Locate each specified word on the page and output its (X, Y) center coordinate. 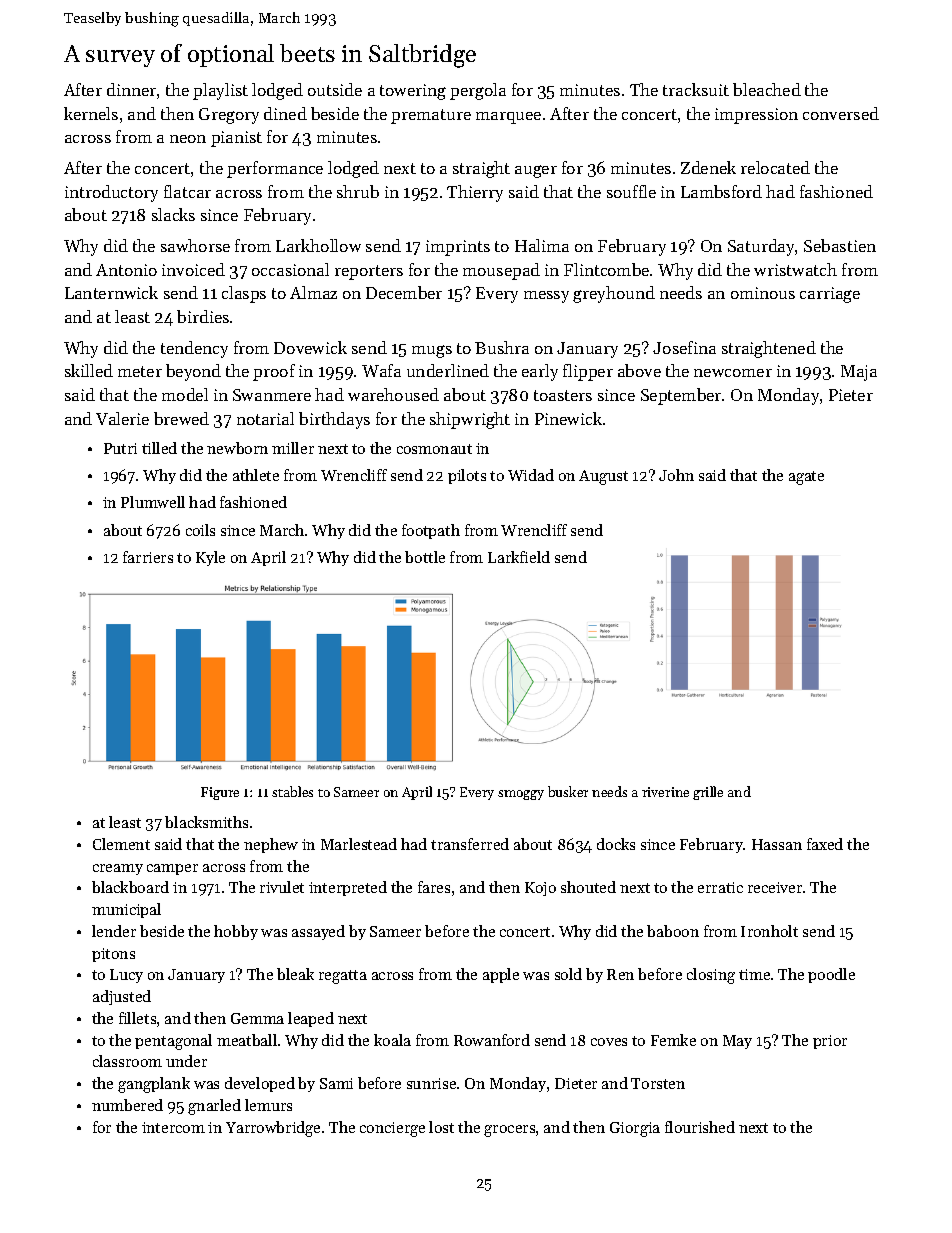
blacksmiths (206, 822)
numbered (127, 1105)
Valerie (122, 418)
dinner (131, 89)
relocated (775, 167)
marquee (508, 118)
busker (568, 791)
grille (708, 793)
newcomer (733, 373)
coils (200, 530)
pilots (467, 476)
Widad (531, 475)
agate (806, 478)
